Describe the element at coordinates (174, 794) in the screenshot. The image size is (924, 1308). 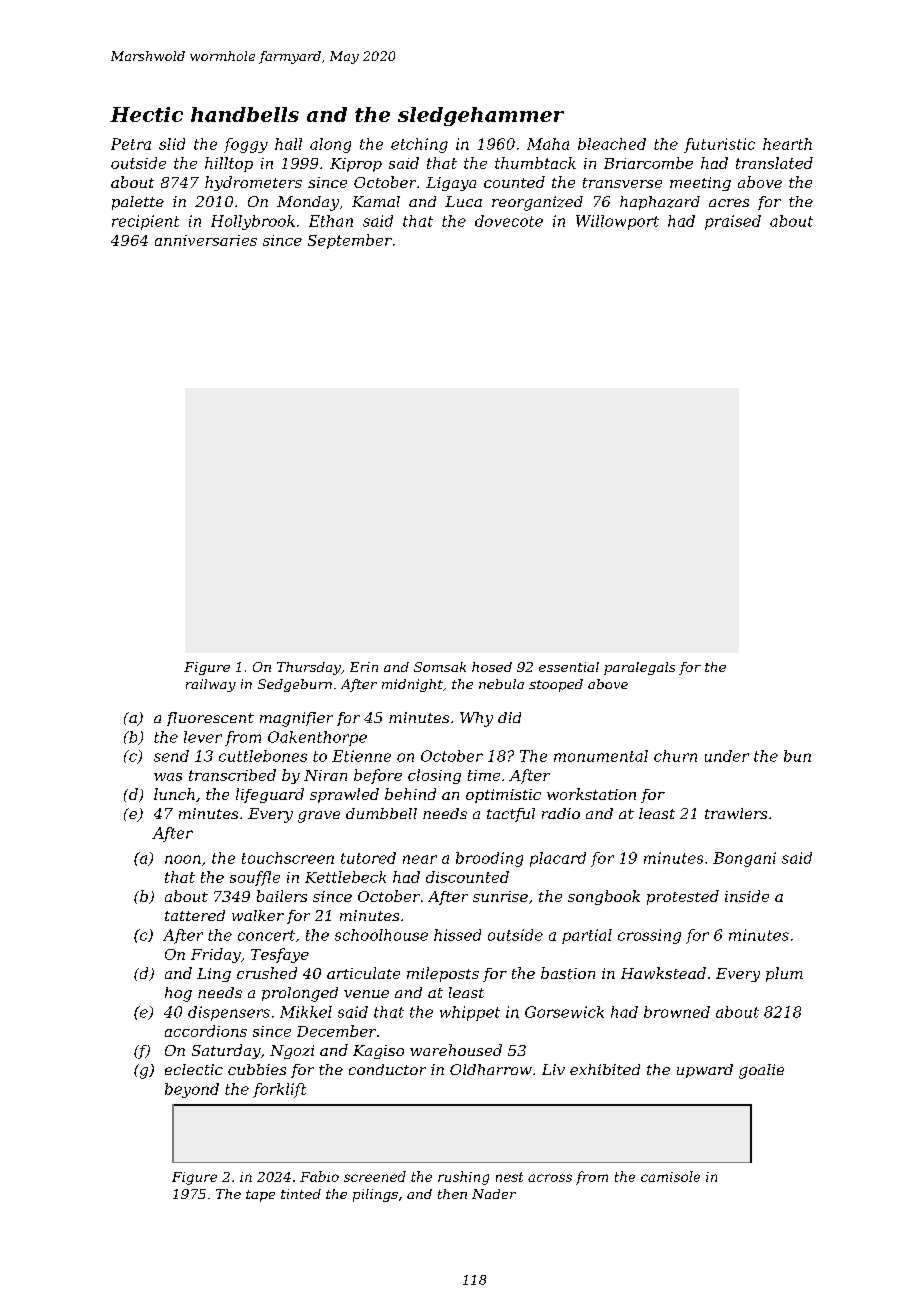
I see `lunch` at that location.
